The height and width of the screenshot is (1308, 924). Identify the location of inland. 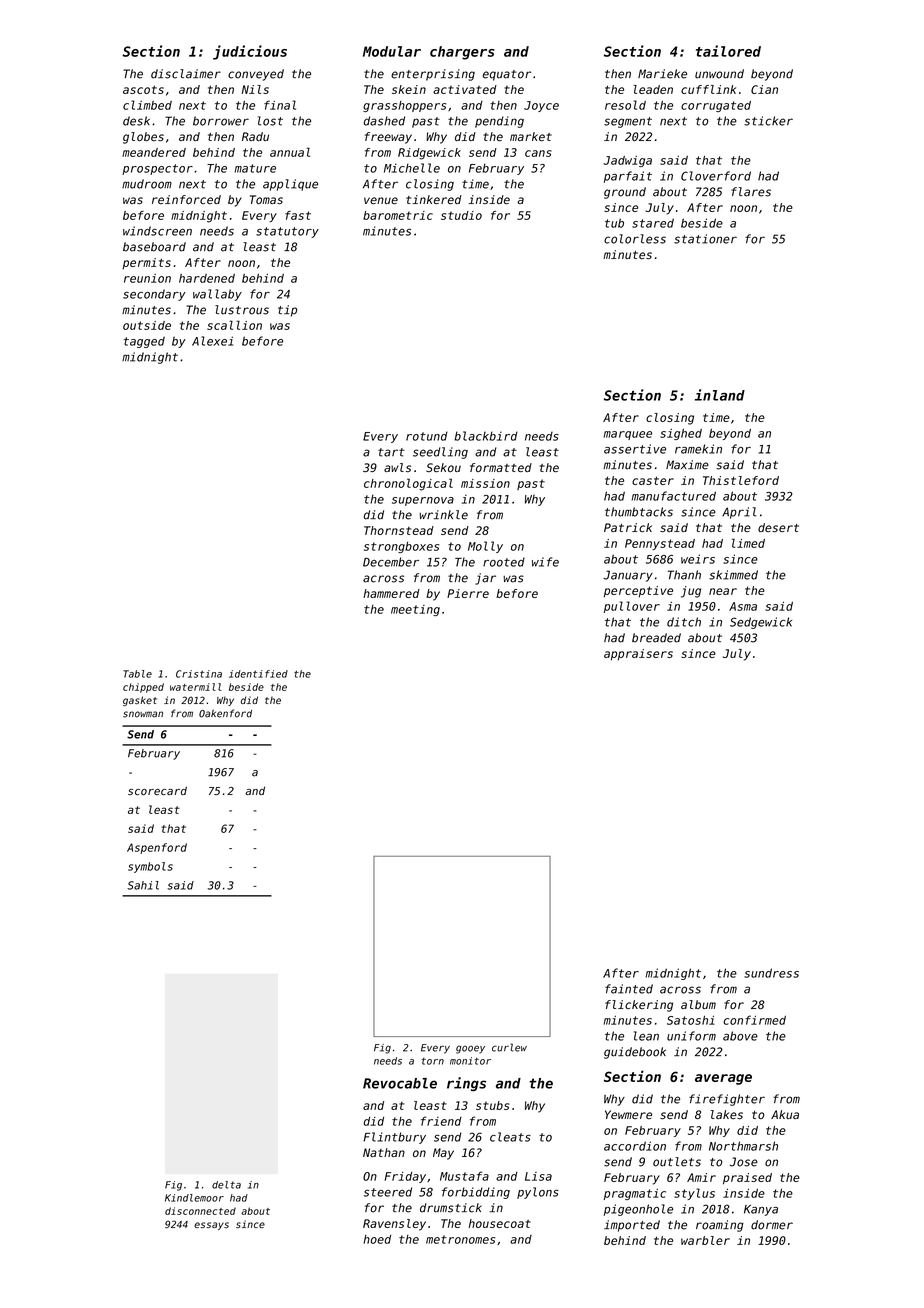
(720, 395).
